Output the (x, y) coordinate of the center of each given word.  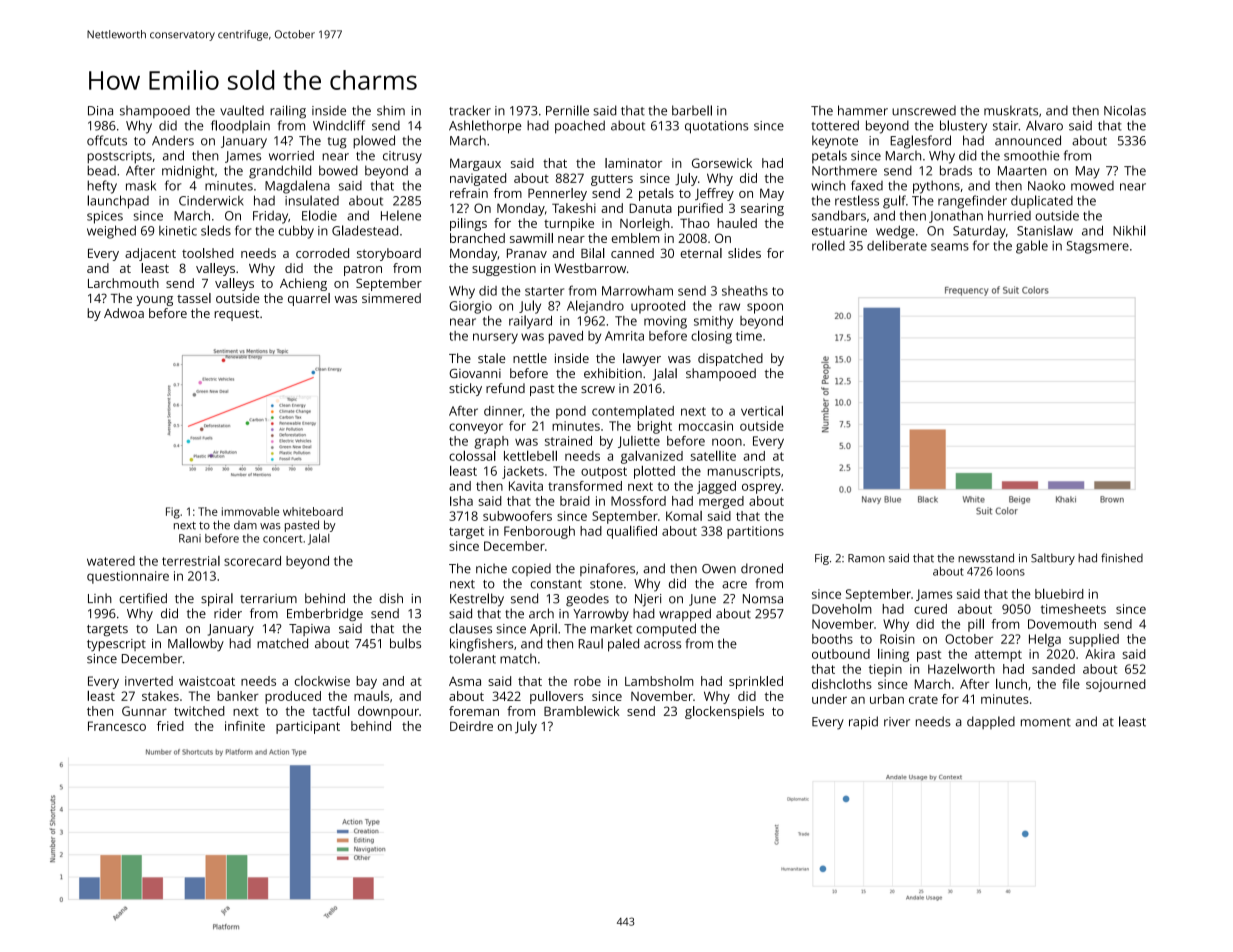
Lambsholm (659, 681)
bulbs (405, 643)
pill (976, 625)
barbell (692, 110)
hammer (863, 110)
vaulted (242, 110)
